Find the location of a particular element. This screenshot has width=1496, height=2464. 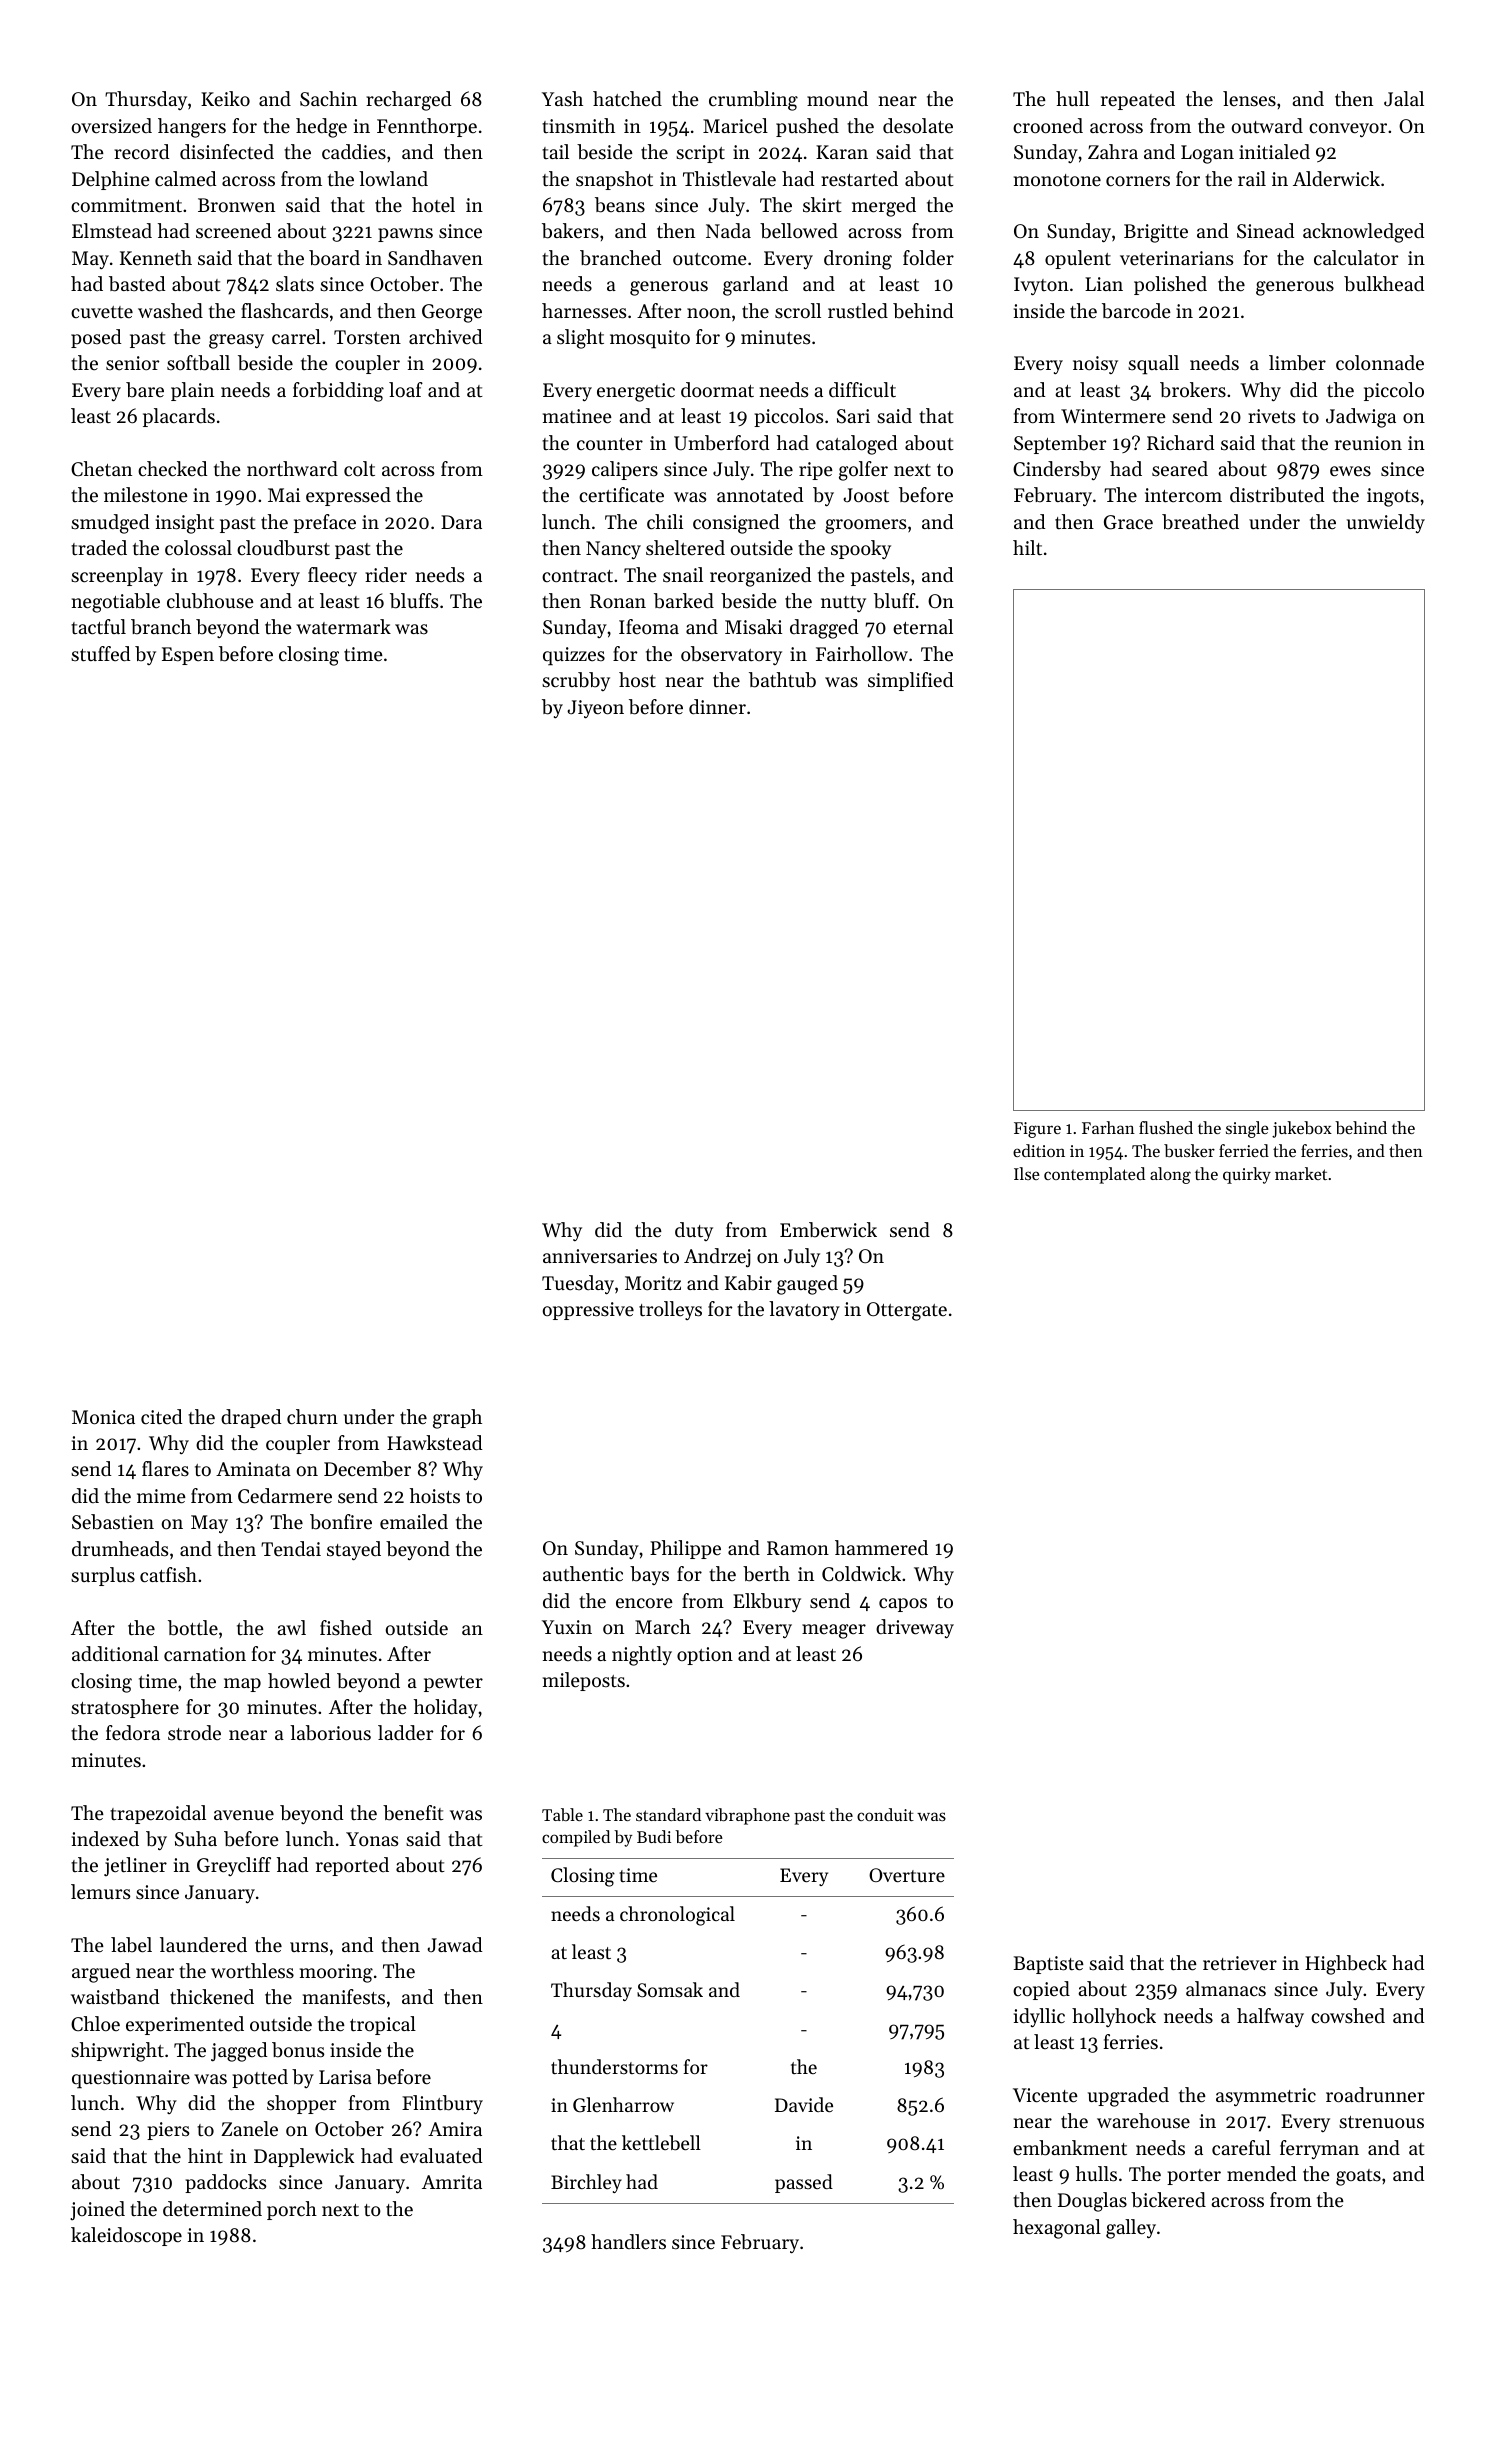

repeated is located at coordinates (1138, 100).
